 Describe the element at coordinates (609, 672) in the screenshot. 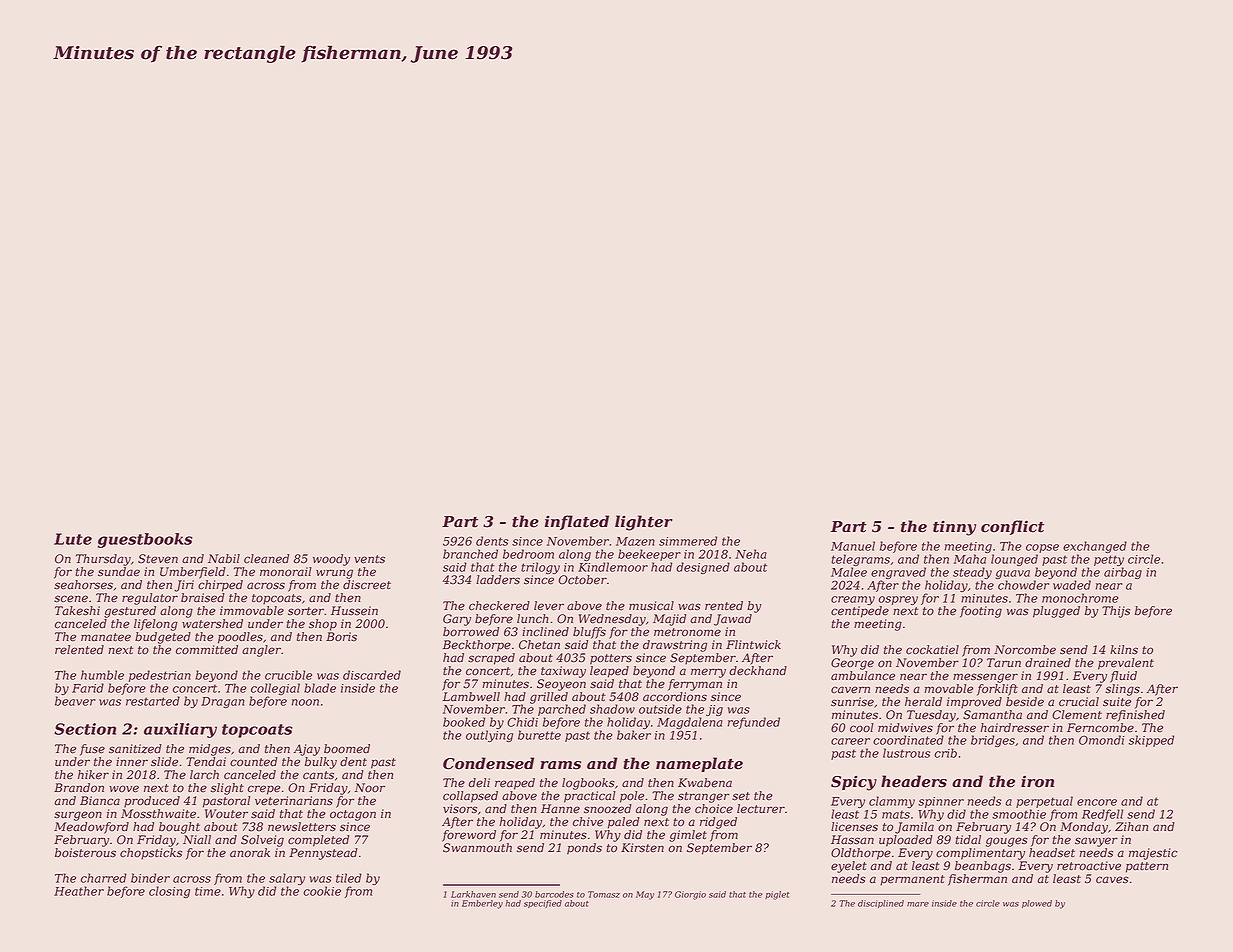

I see `leaped` at that location.
